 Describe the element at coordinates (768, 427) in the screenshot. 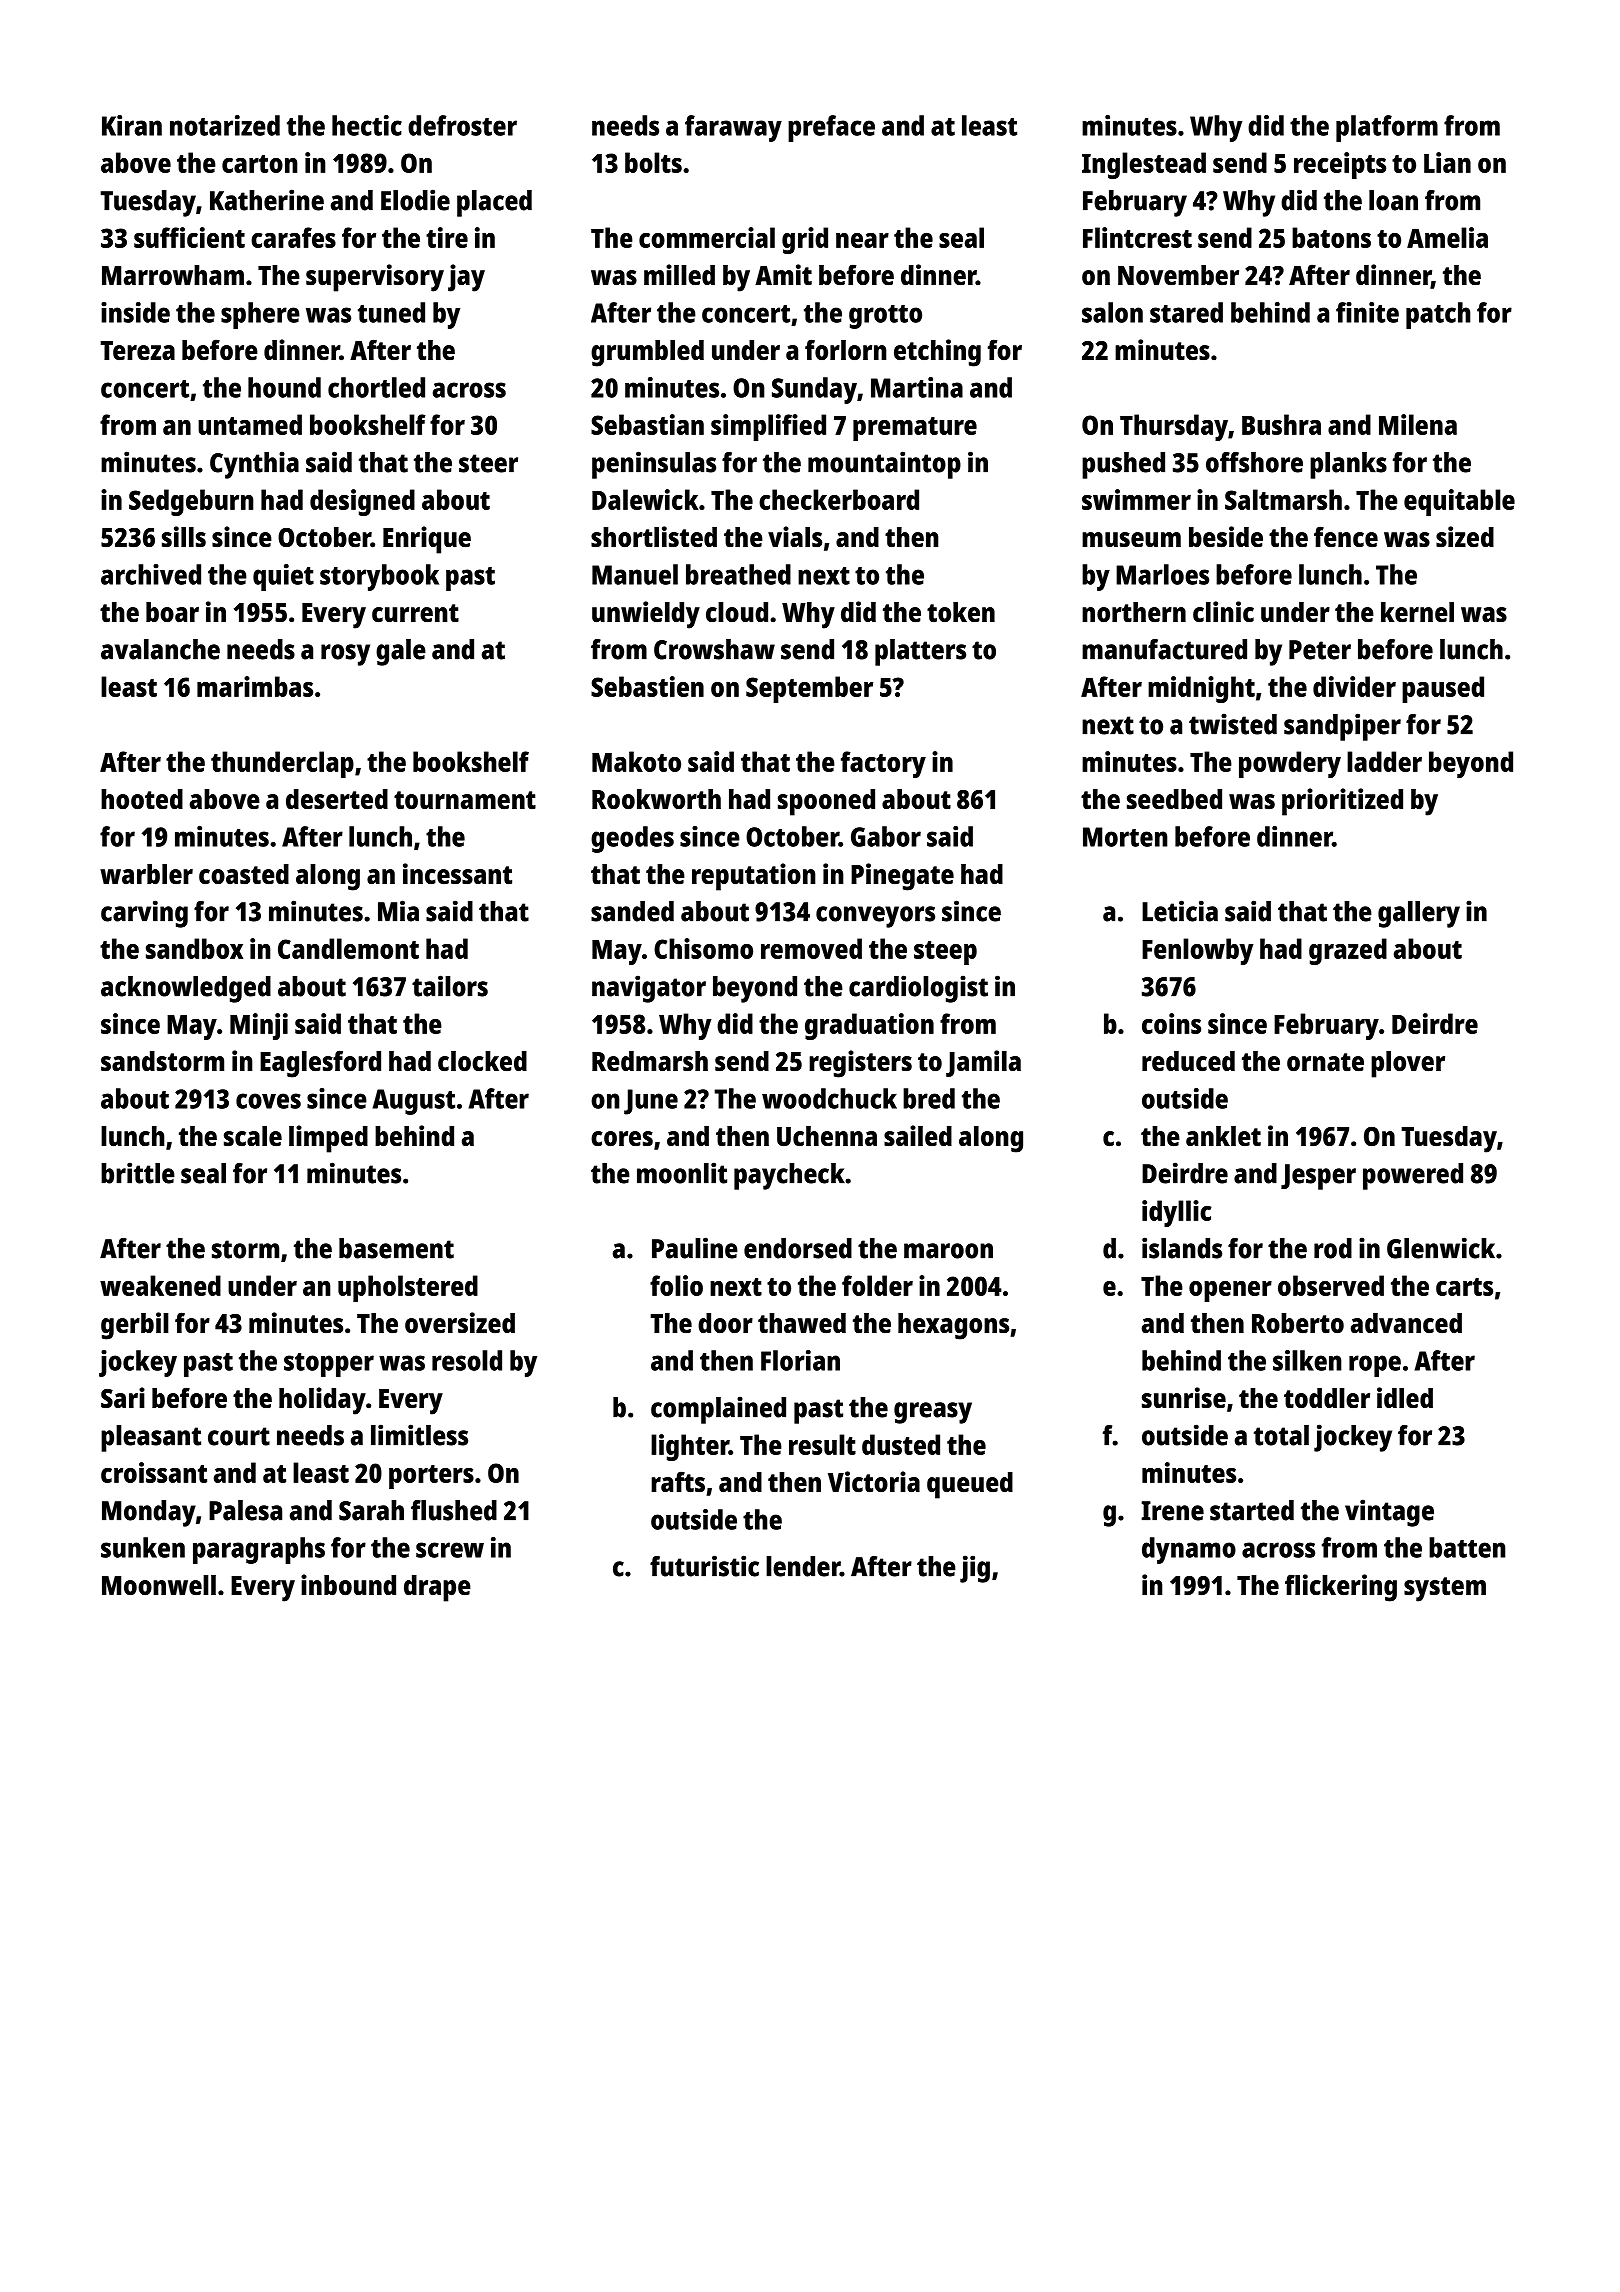

I see `simplified` at that location.
